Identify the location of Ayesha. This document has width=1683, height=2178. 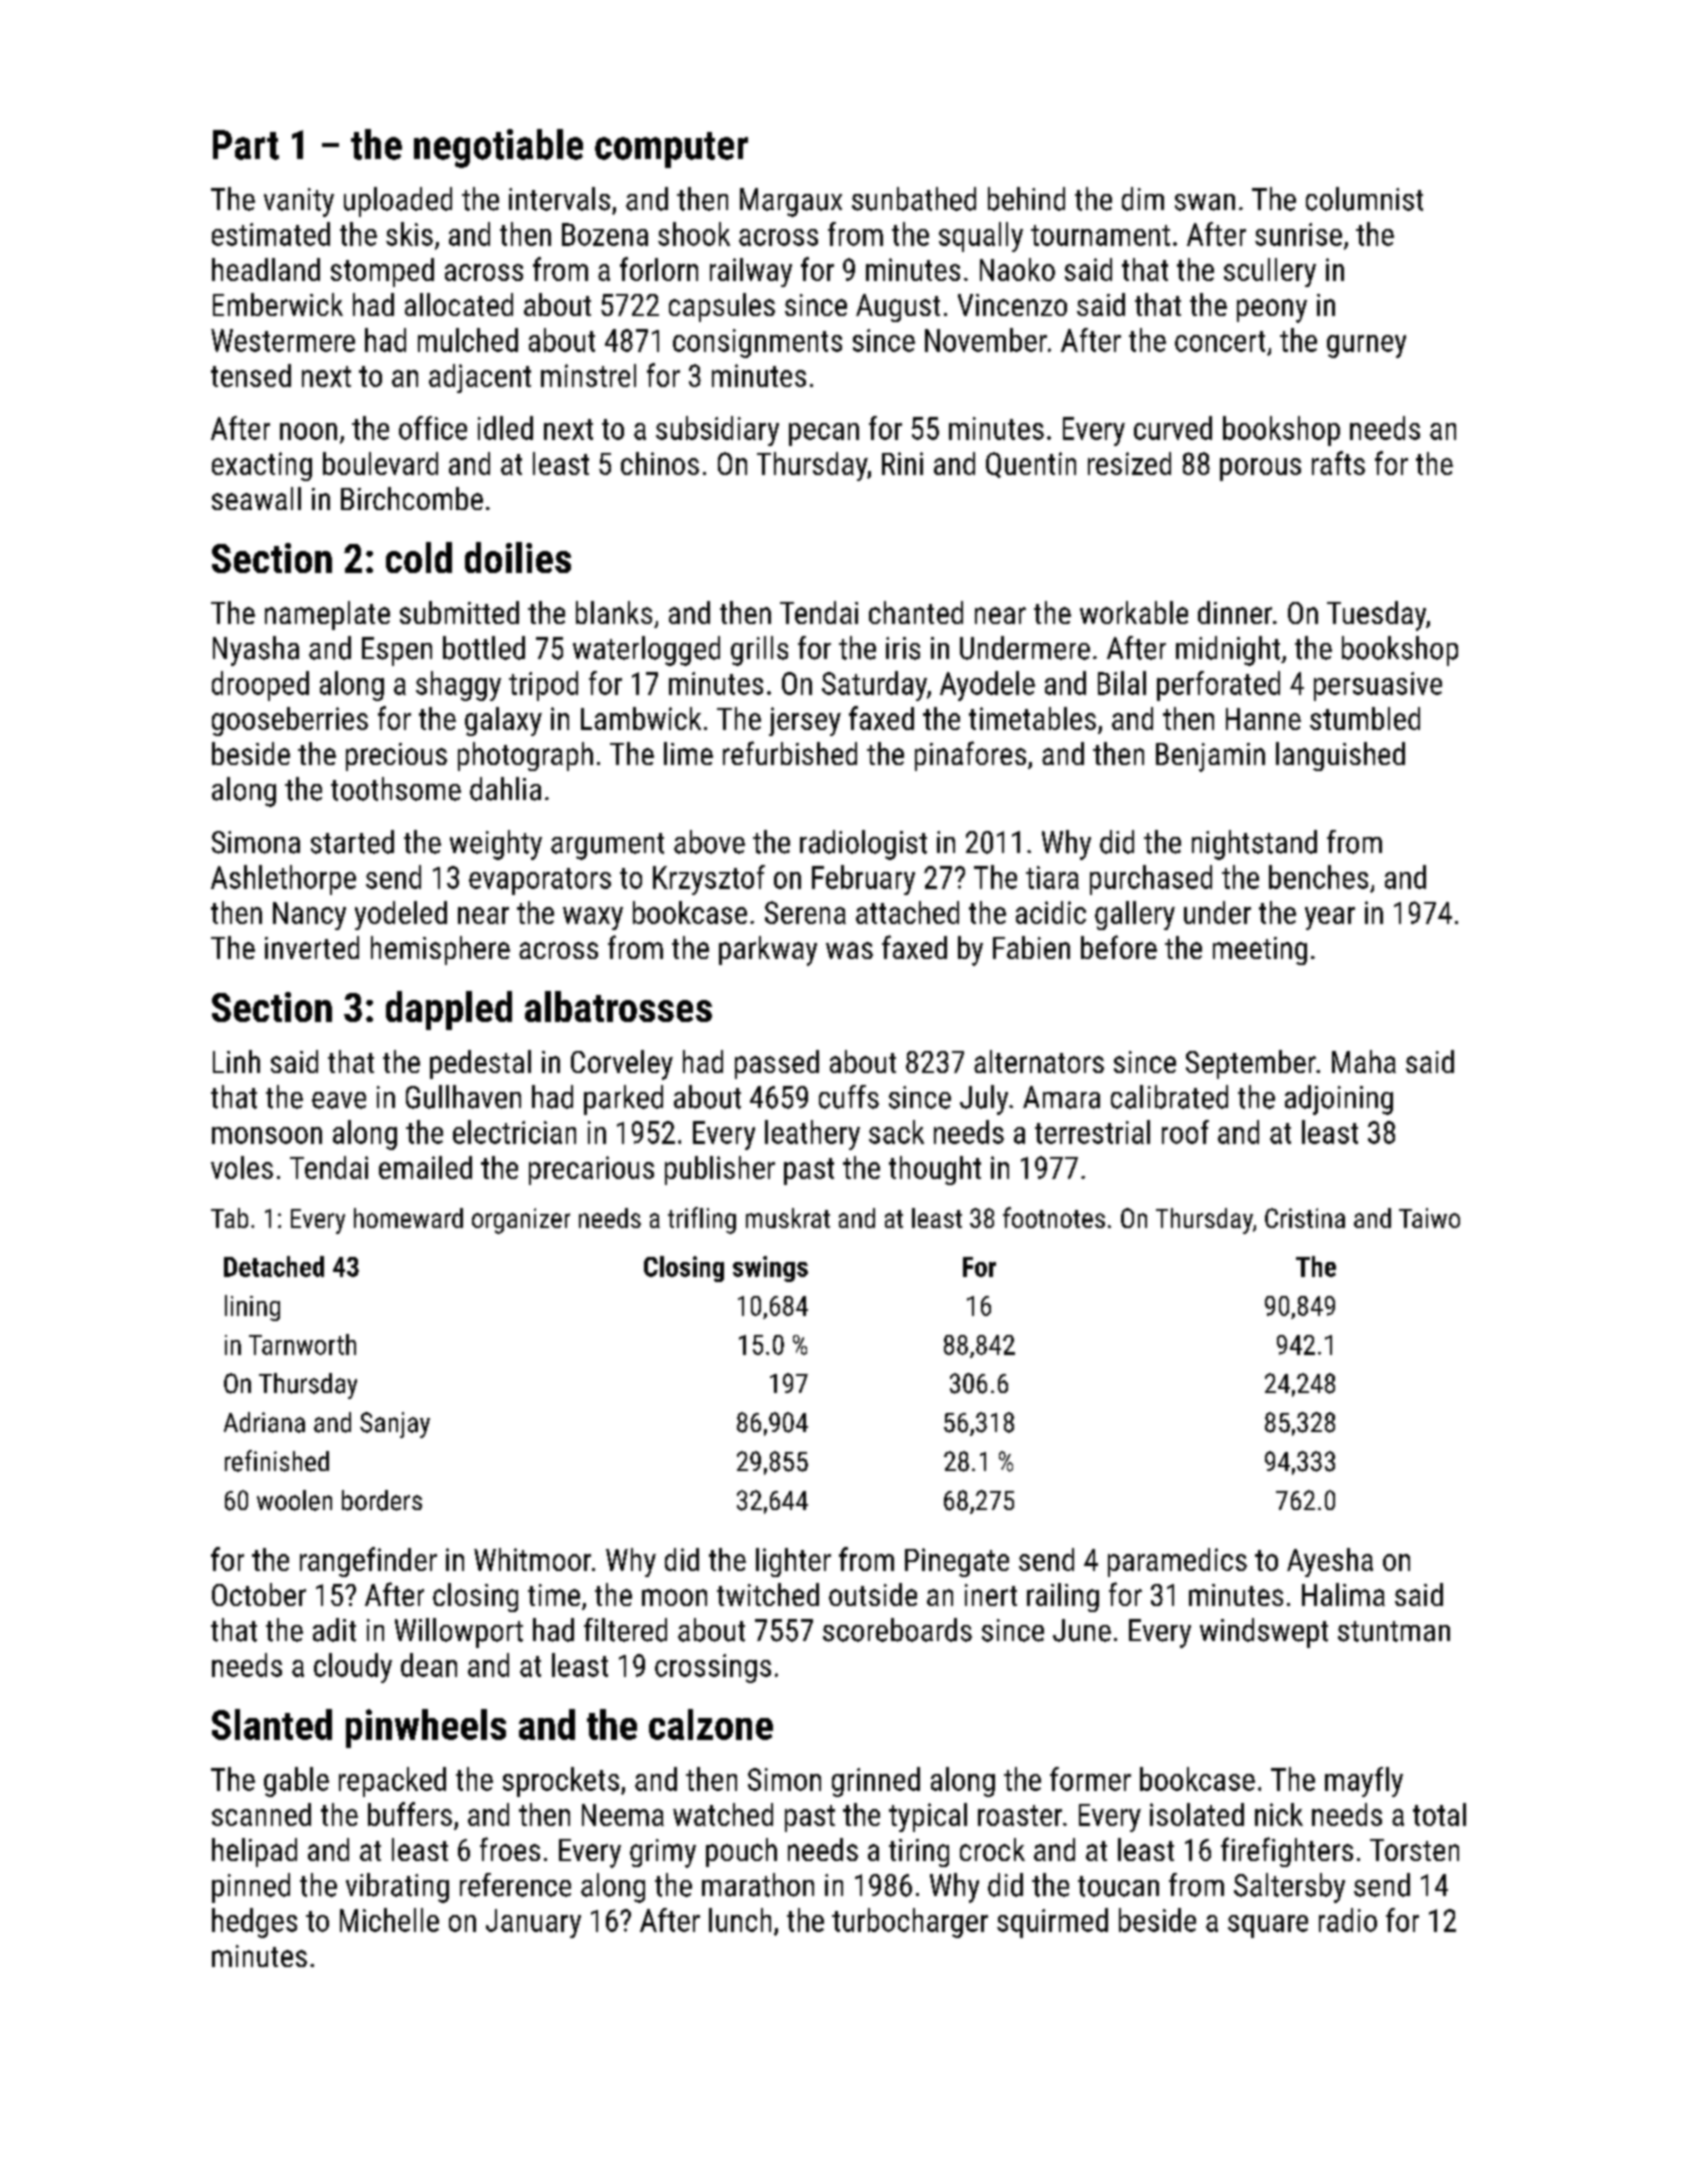
(1330, 1562).
